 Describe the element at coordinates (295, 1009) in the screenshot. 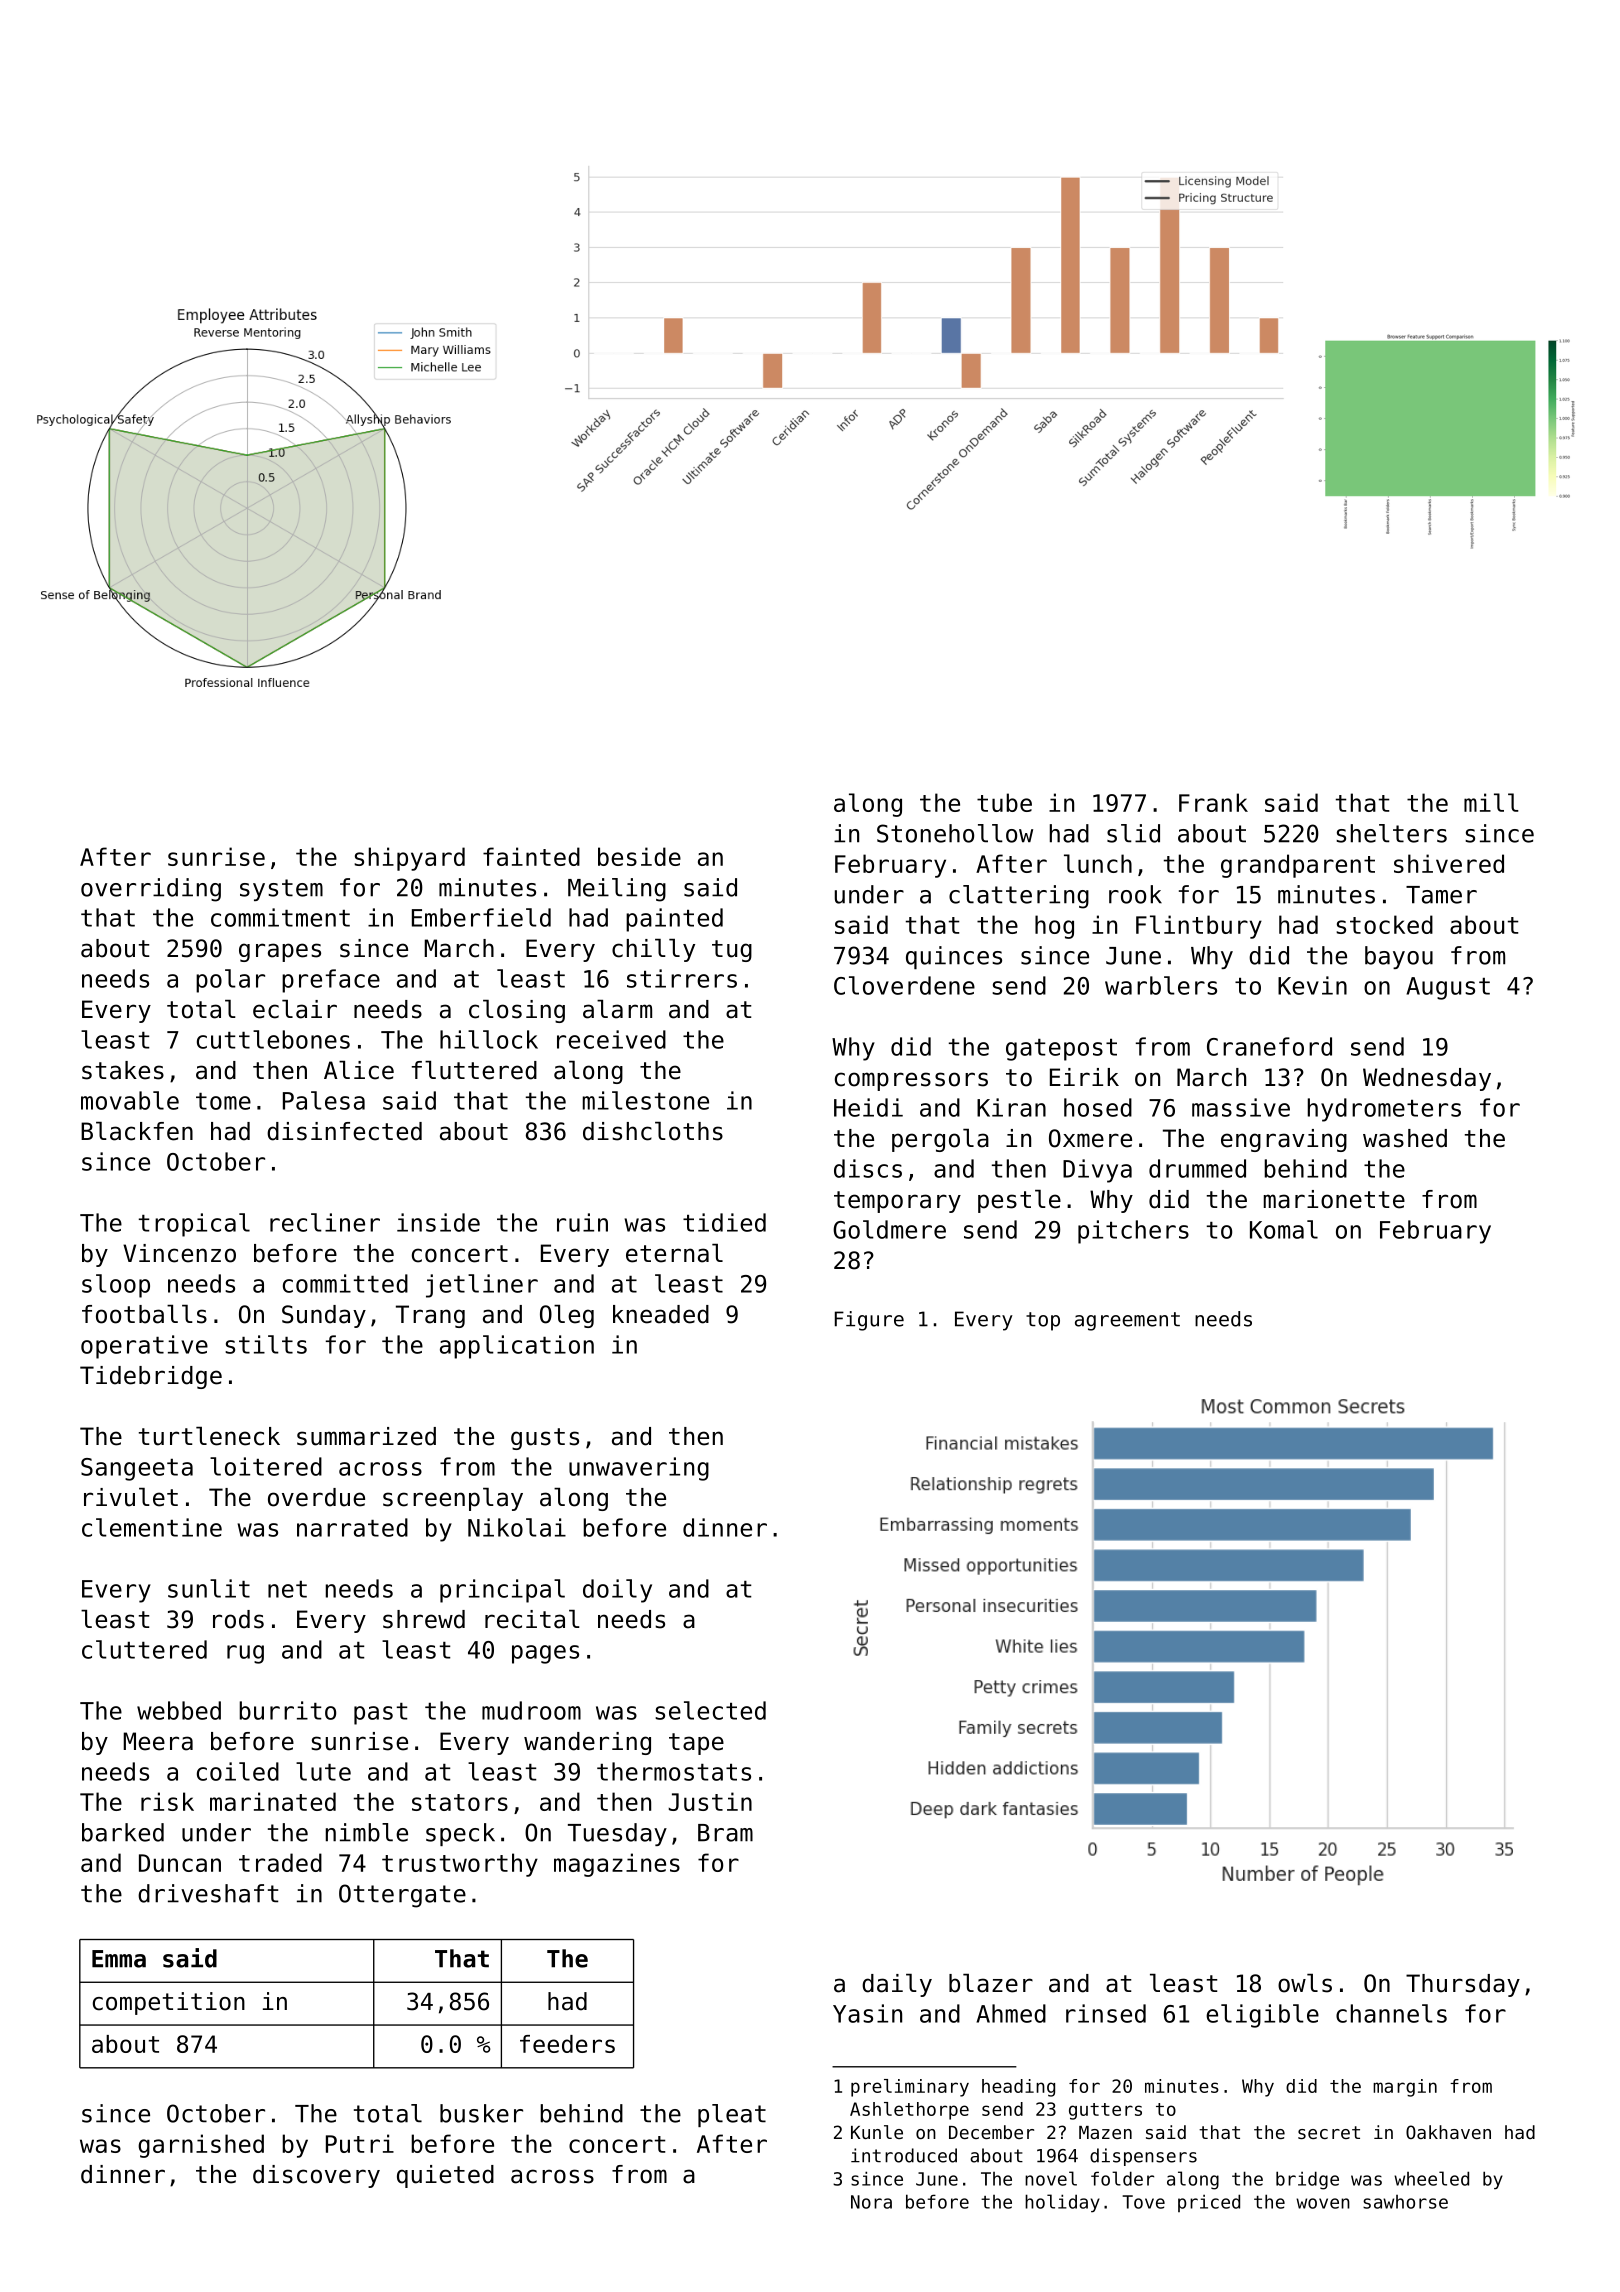

I see `eclair` at that location.
